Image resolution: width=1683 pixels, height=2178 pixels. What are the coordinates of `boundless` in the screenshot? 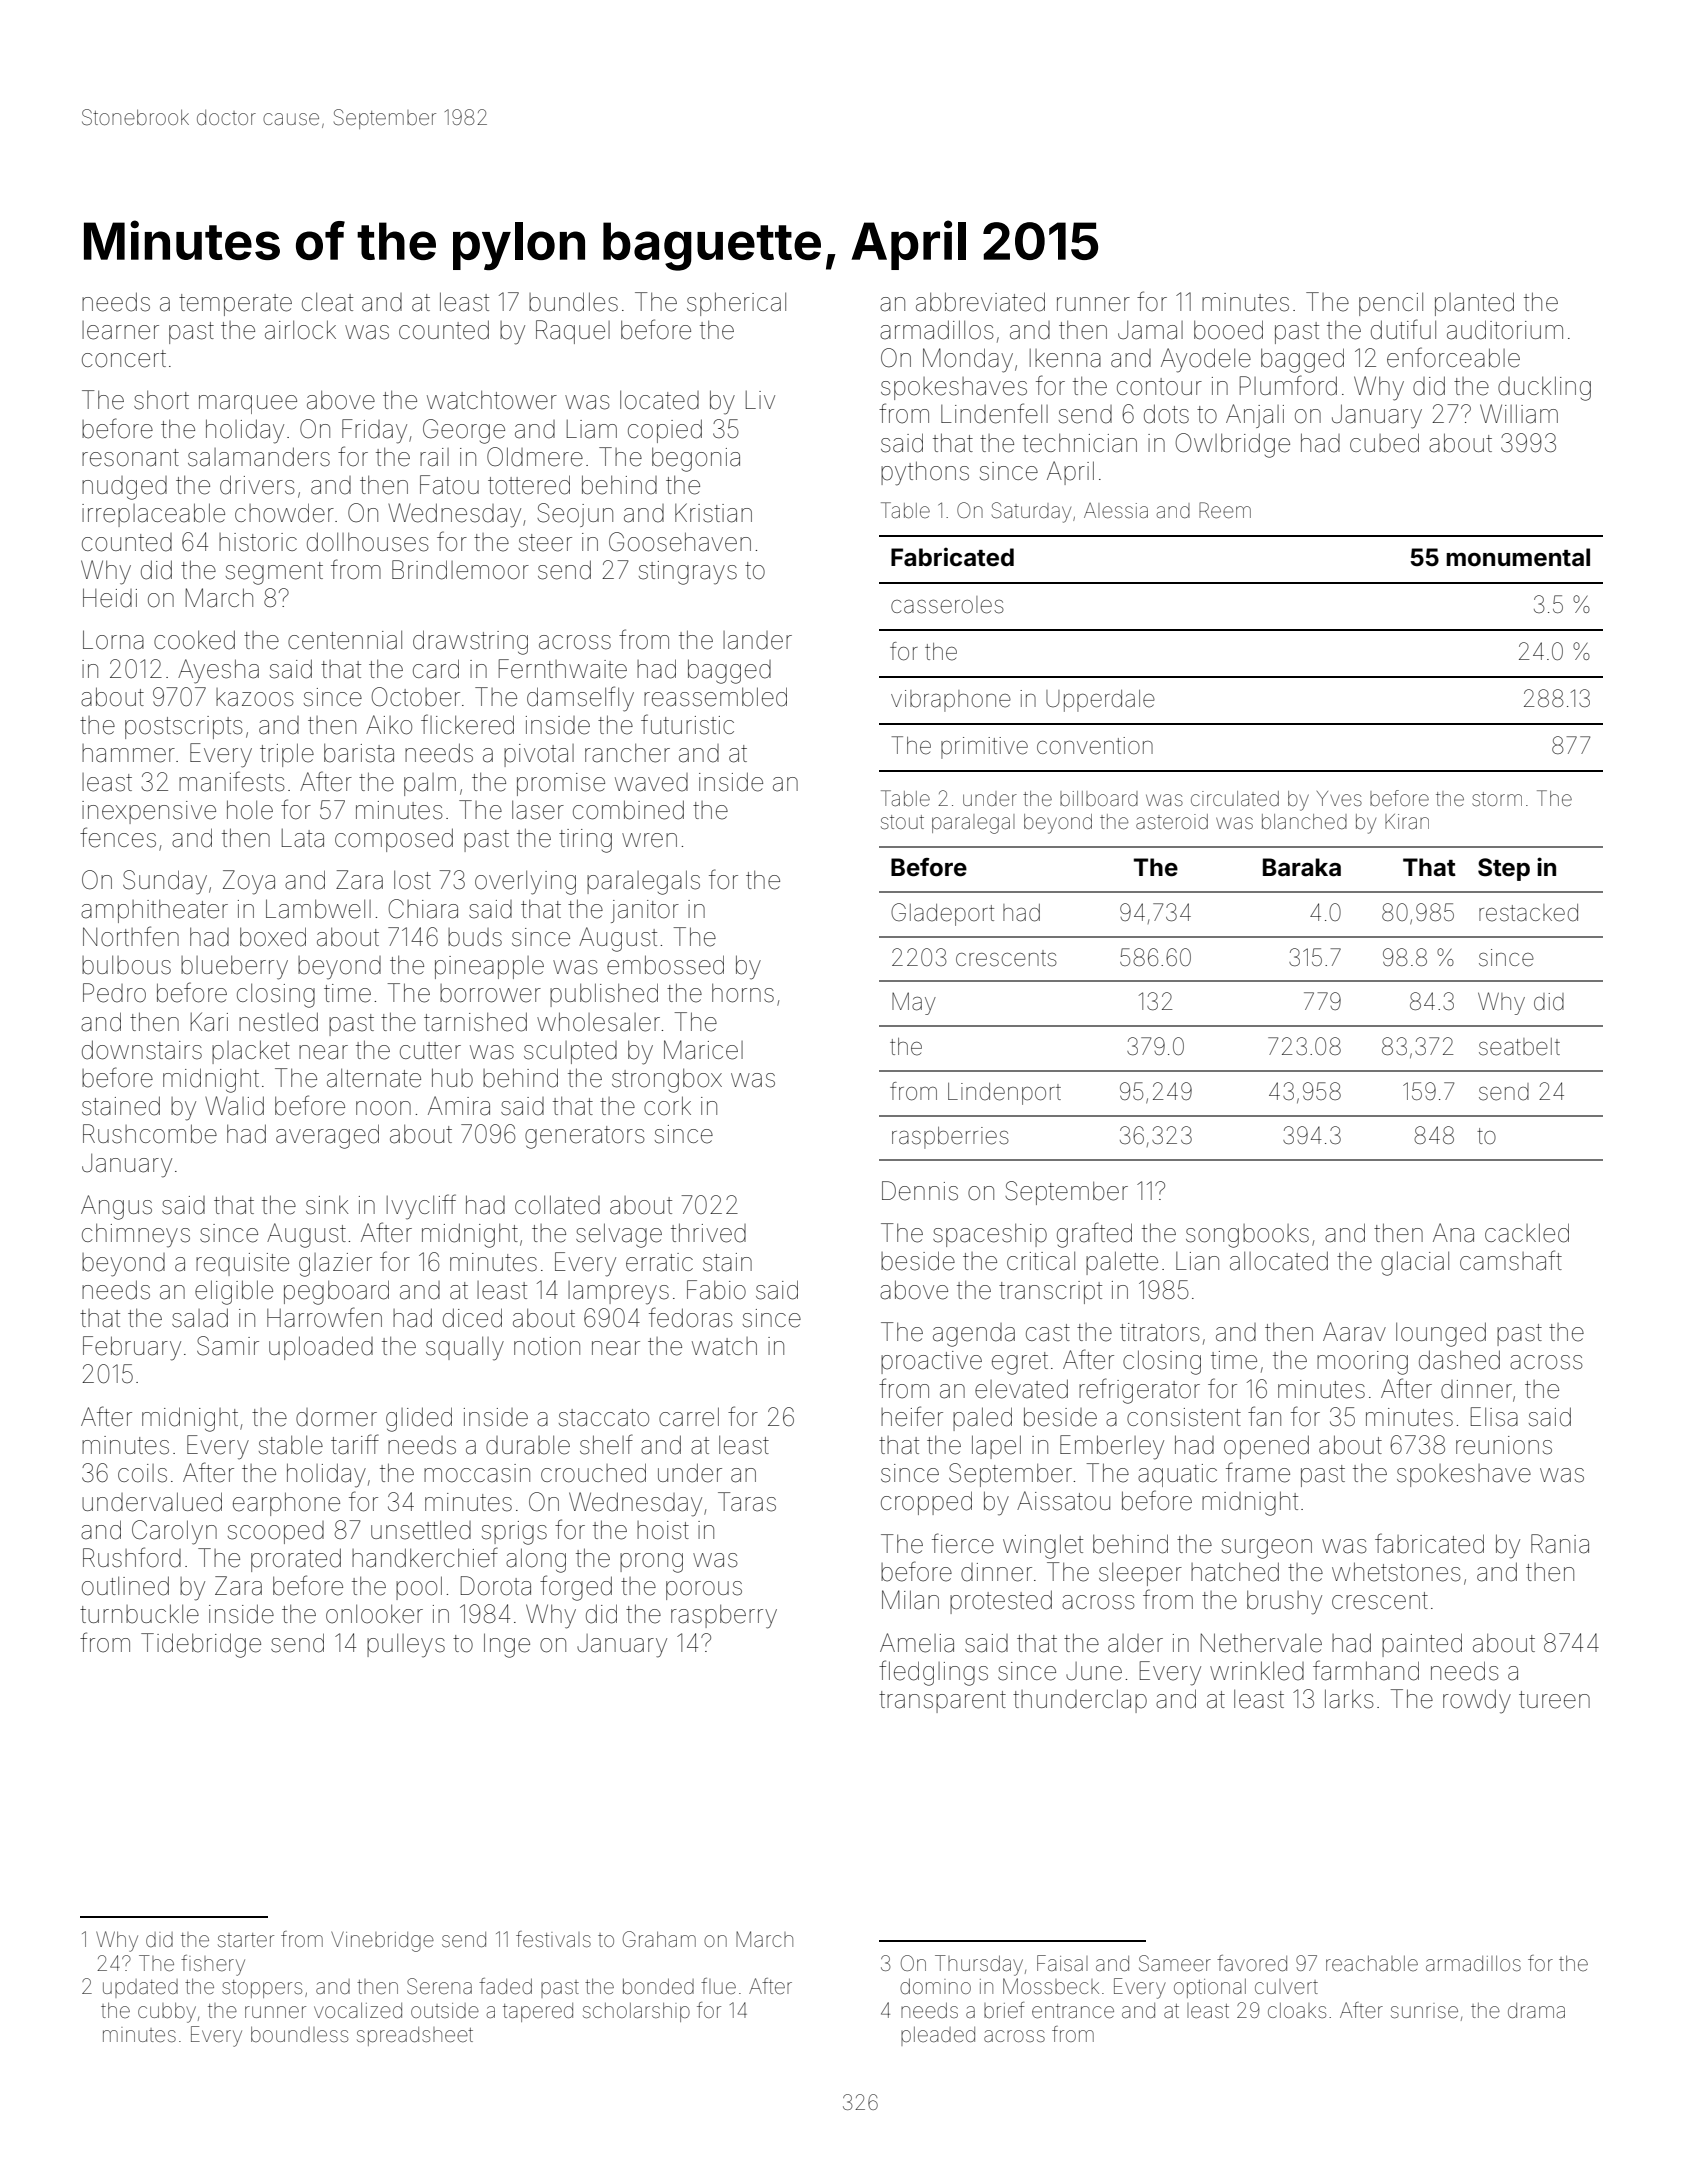 It's located at (299, 2035).
